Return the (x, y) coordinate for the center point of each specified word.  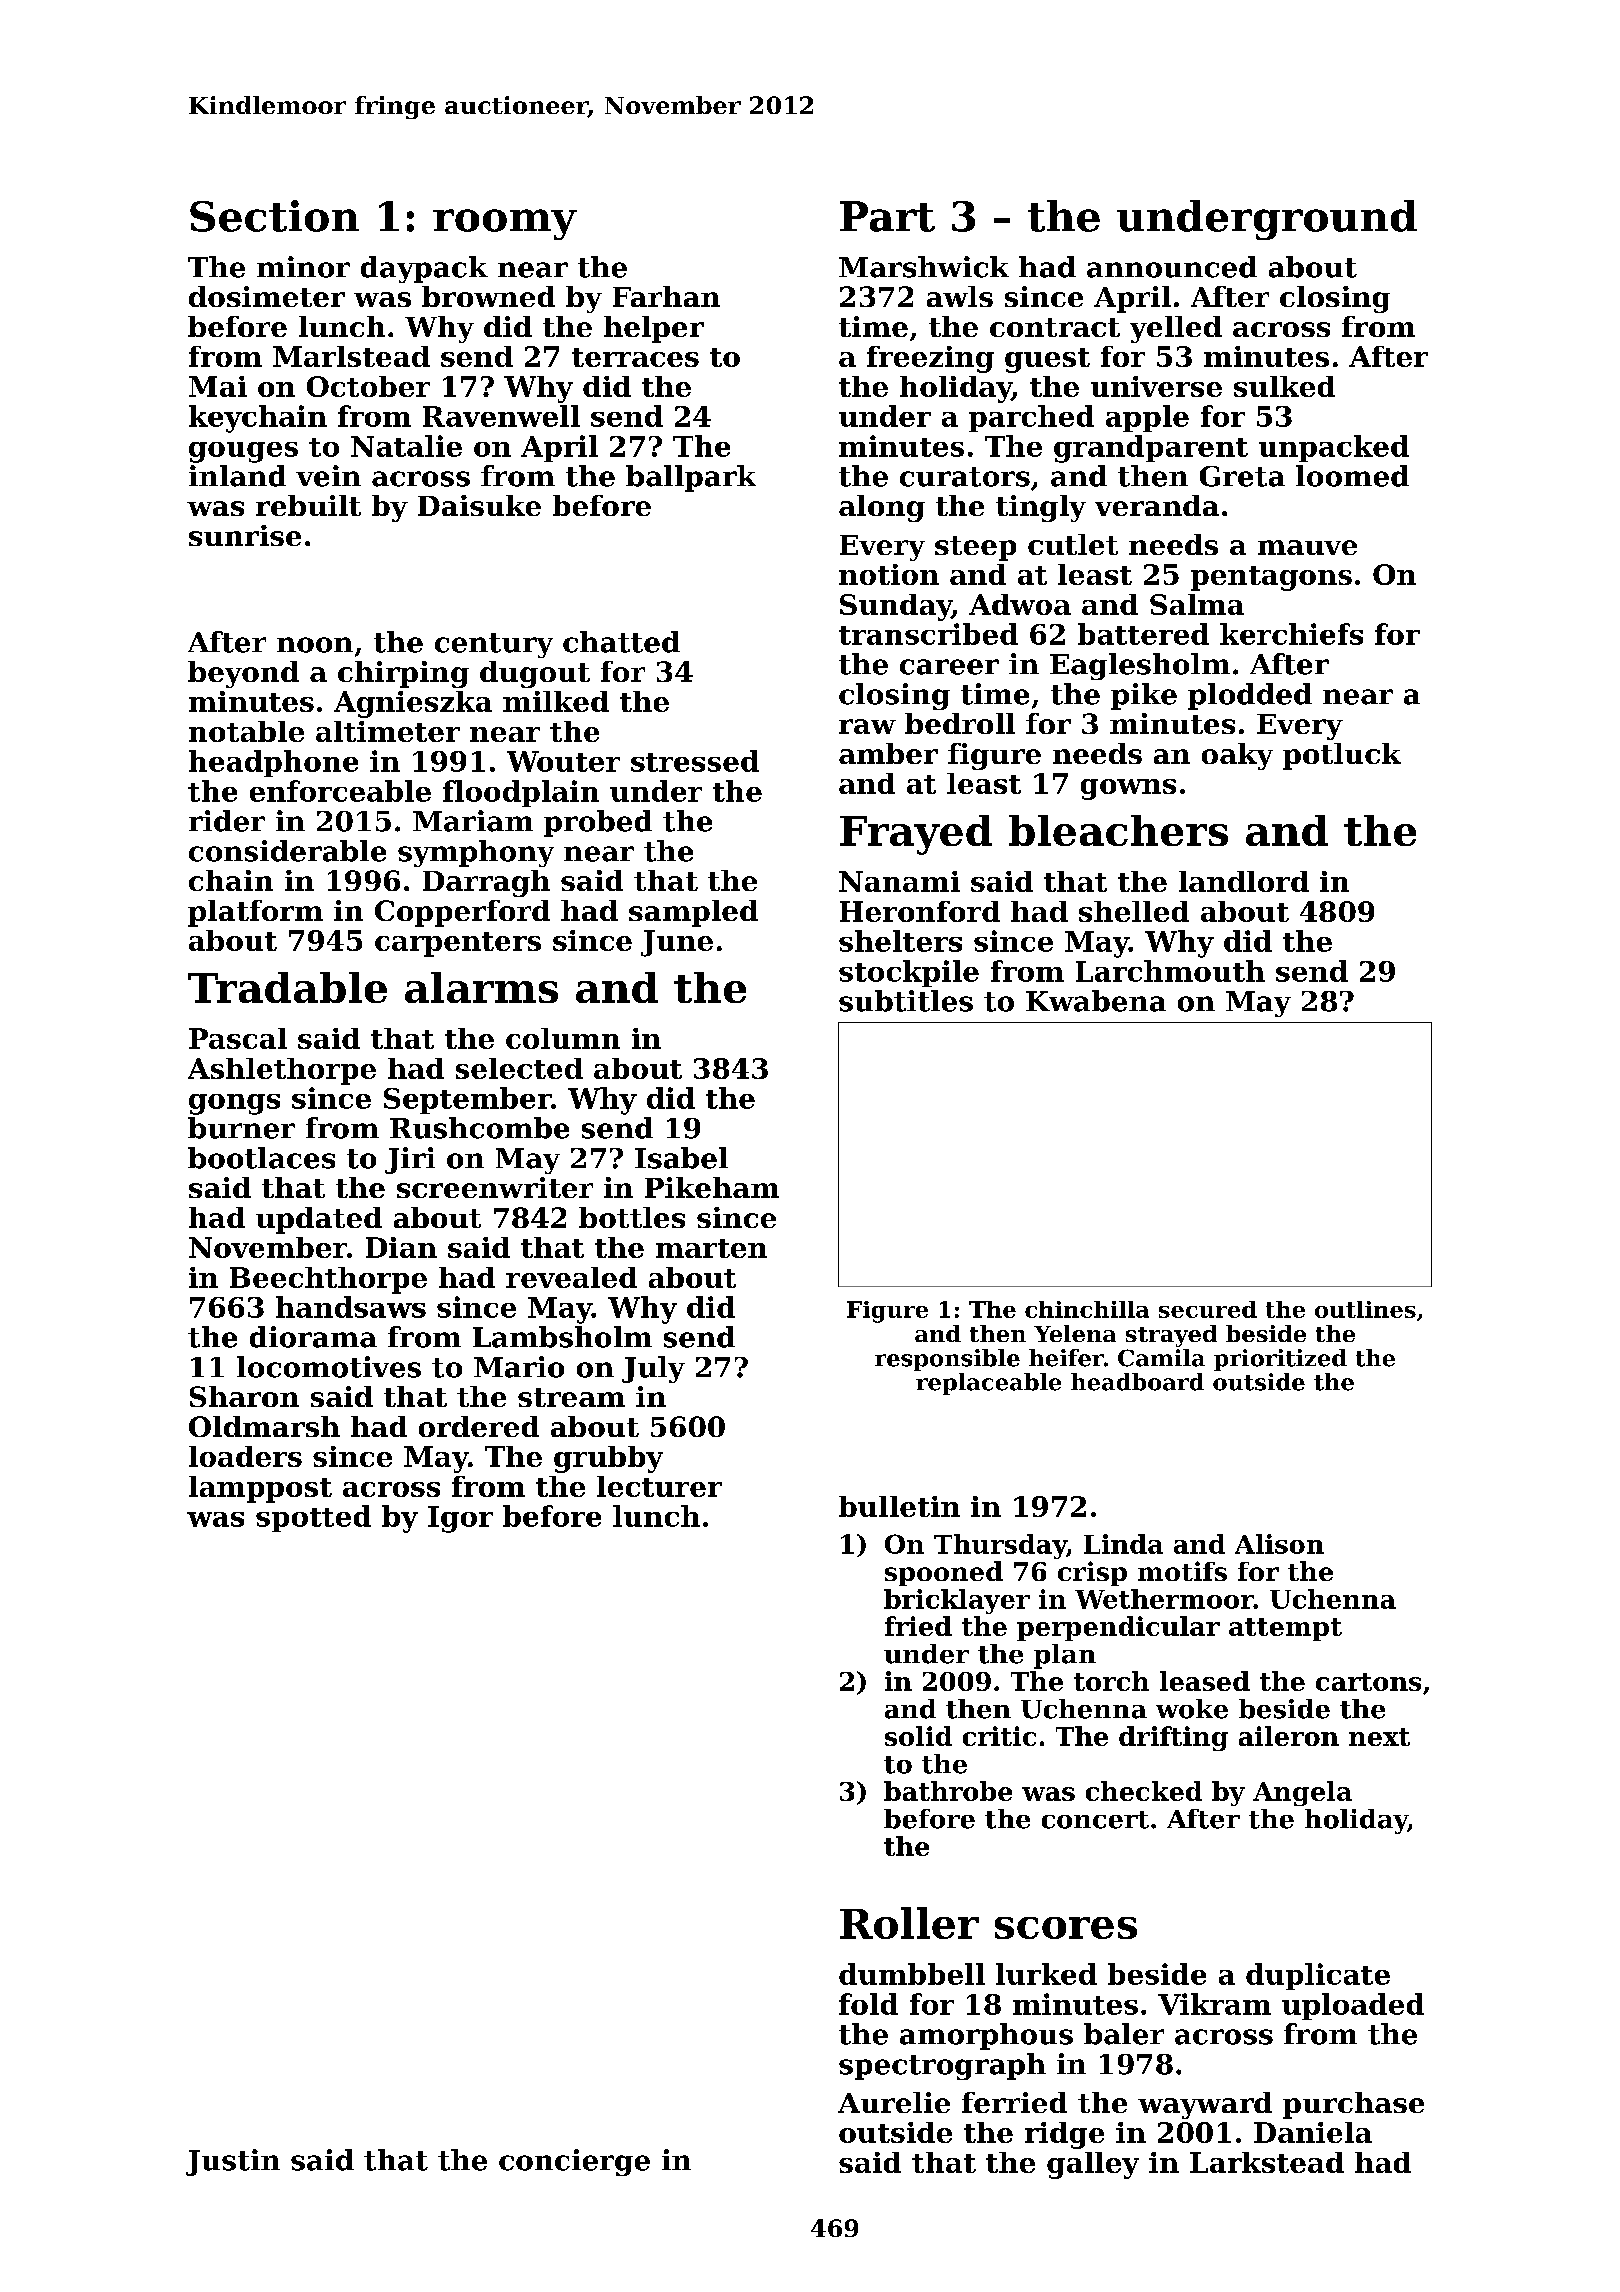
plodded (1250, 696)
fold (868, 2004)
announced (1172, 267)
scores (1066, 1928)
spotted (313, 1518)
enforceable (340, 791)
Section (274, 216)
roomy (505, 224)
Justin (233, 2162)
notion (889, 574)
